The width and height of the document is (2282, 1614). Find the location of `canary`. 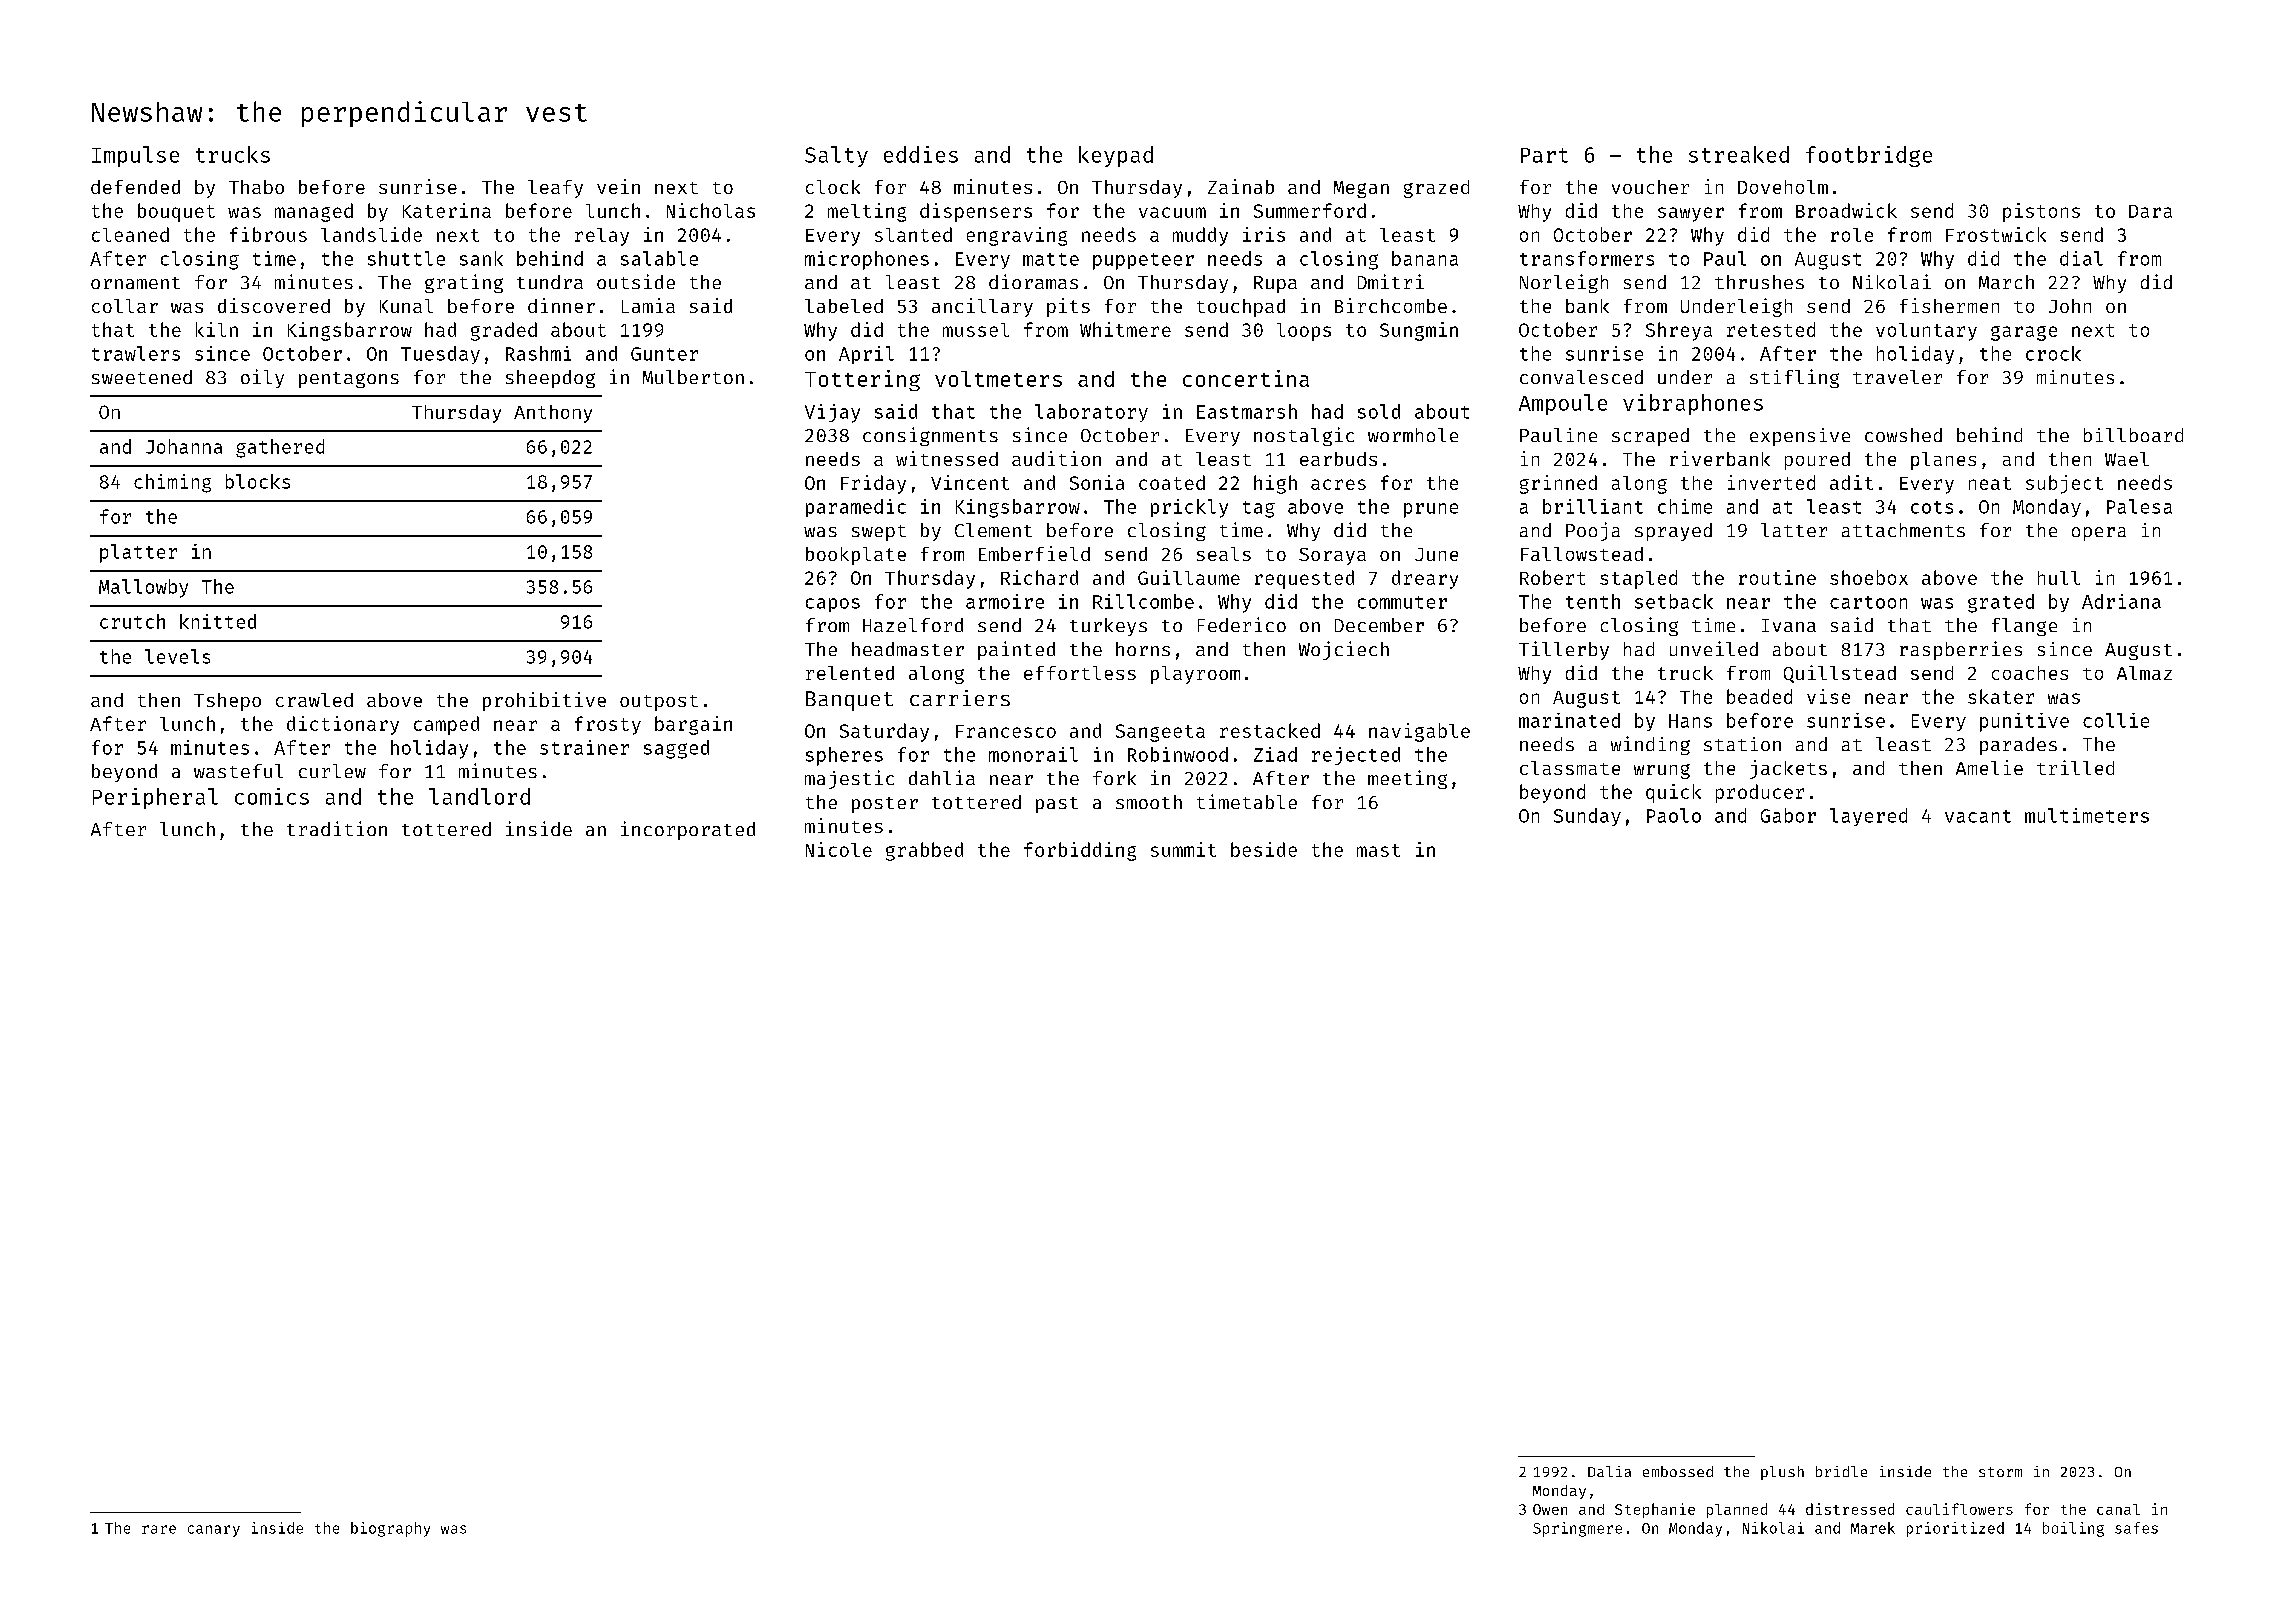

canary is located at coordinates (214, 1531).
